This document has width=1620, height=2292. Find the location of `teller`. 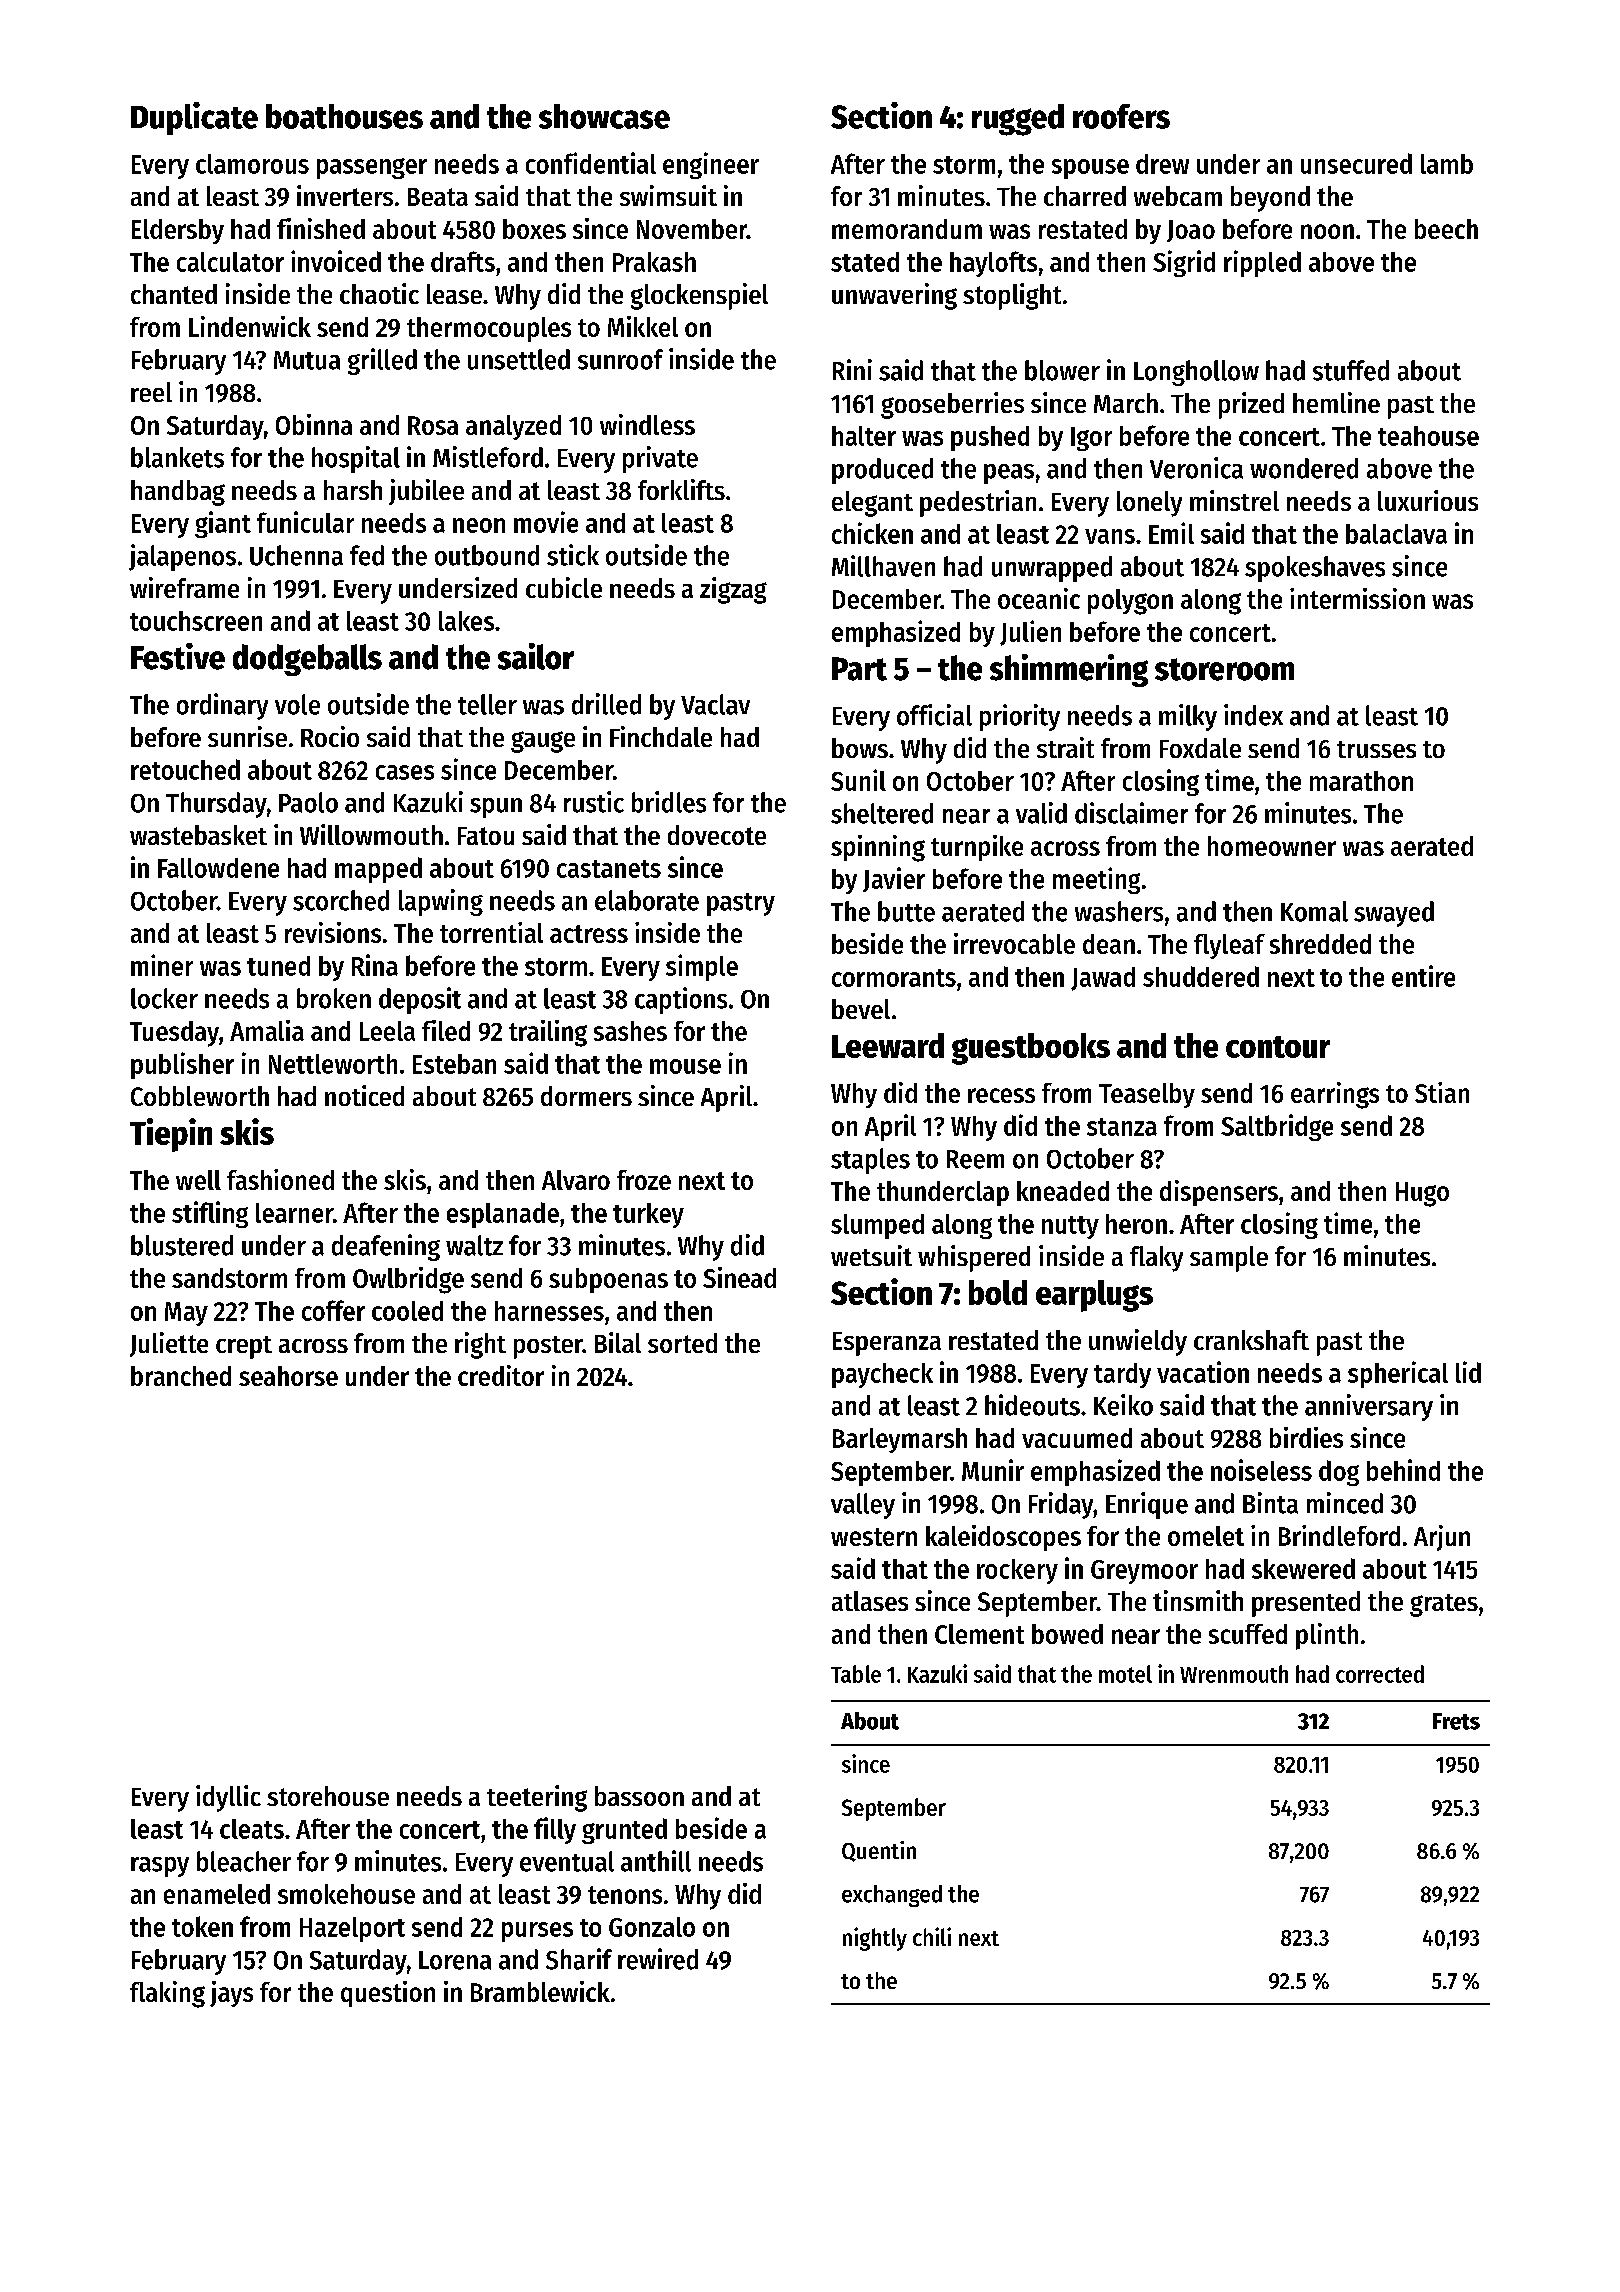

teller is located at coordinates (487, 704).
